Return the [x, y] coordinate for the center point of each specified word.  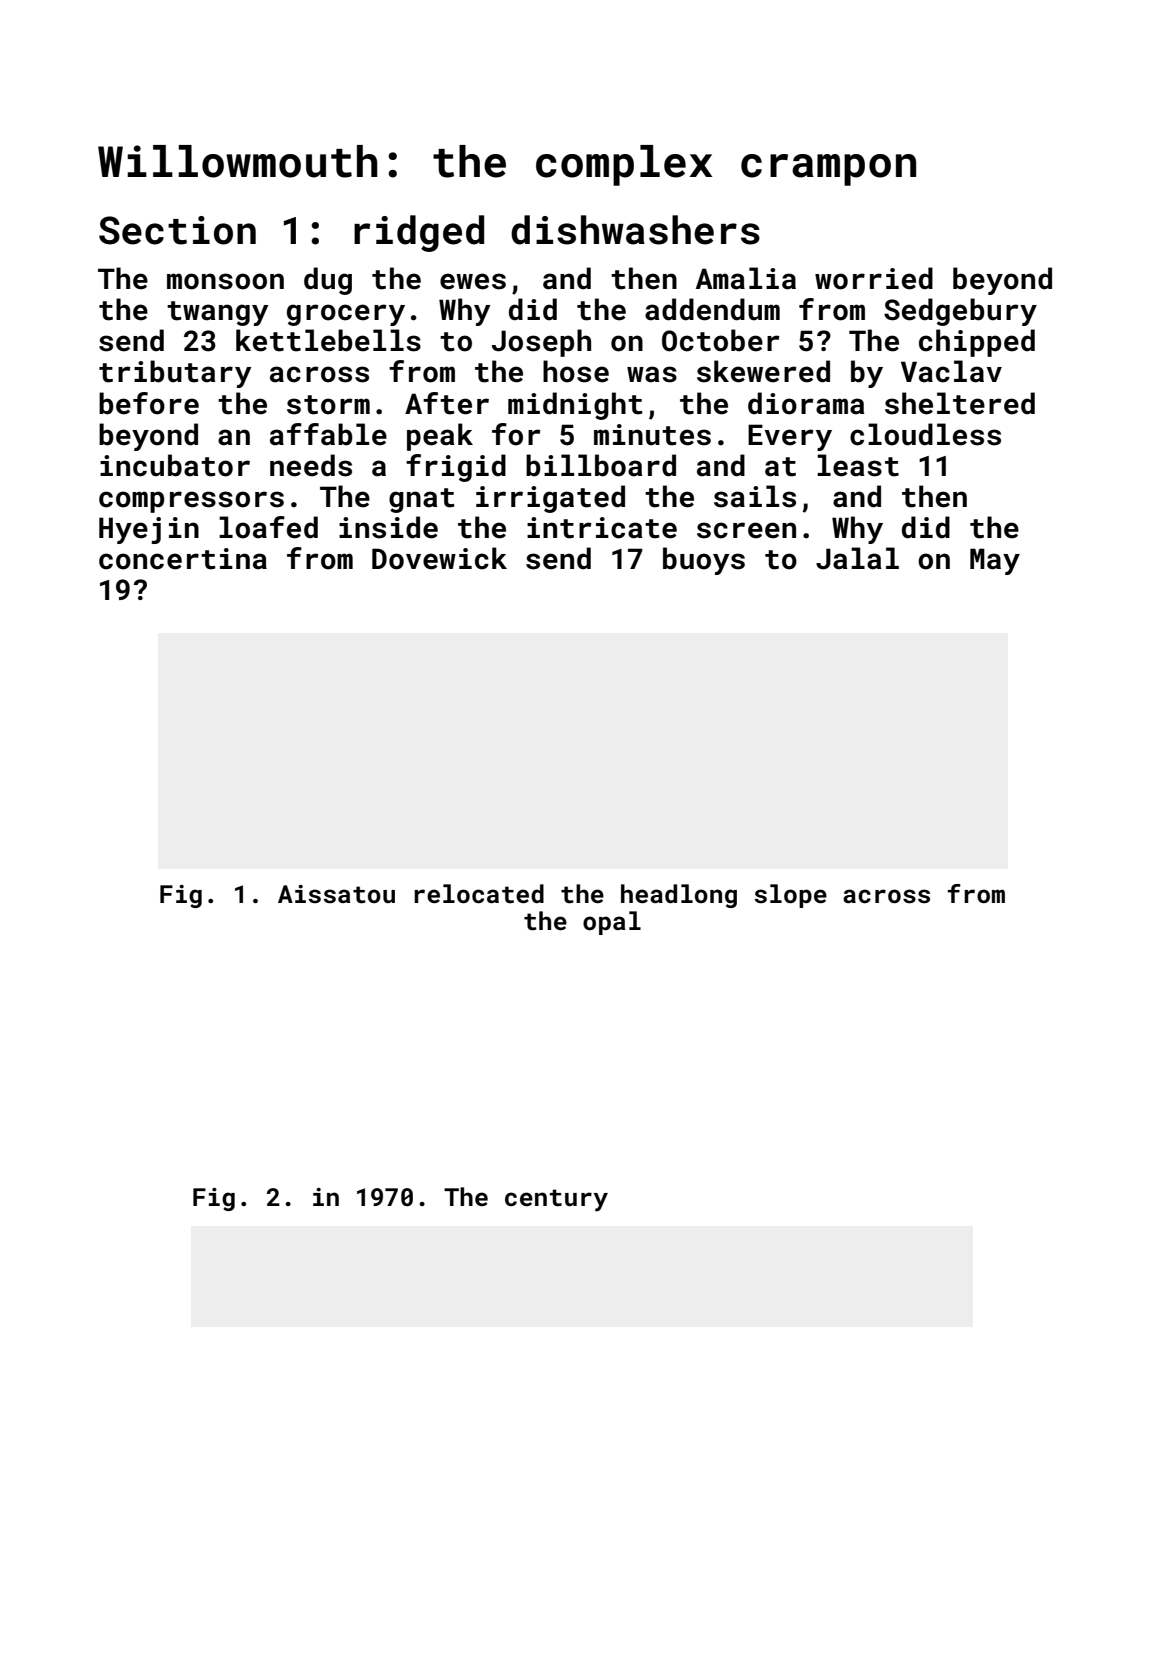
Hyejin [149, 530]
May [995, 561]
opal [612, 923]
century [556, 1200]
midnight [575, 406]
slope [791, 896]
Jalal [857, 558]
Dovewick [439, 558]
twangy [218, 313]
